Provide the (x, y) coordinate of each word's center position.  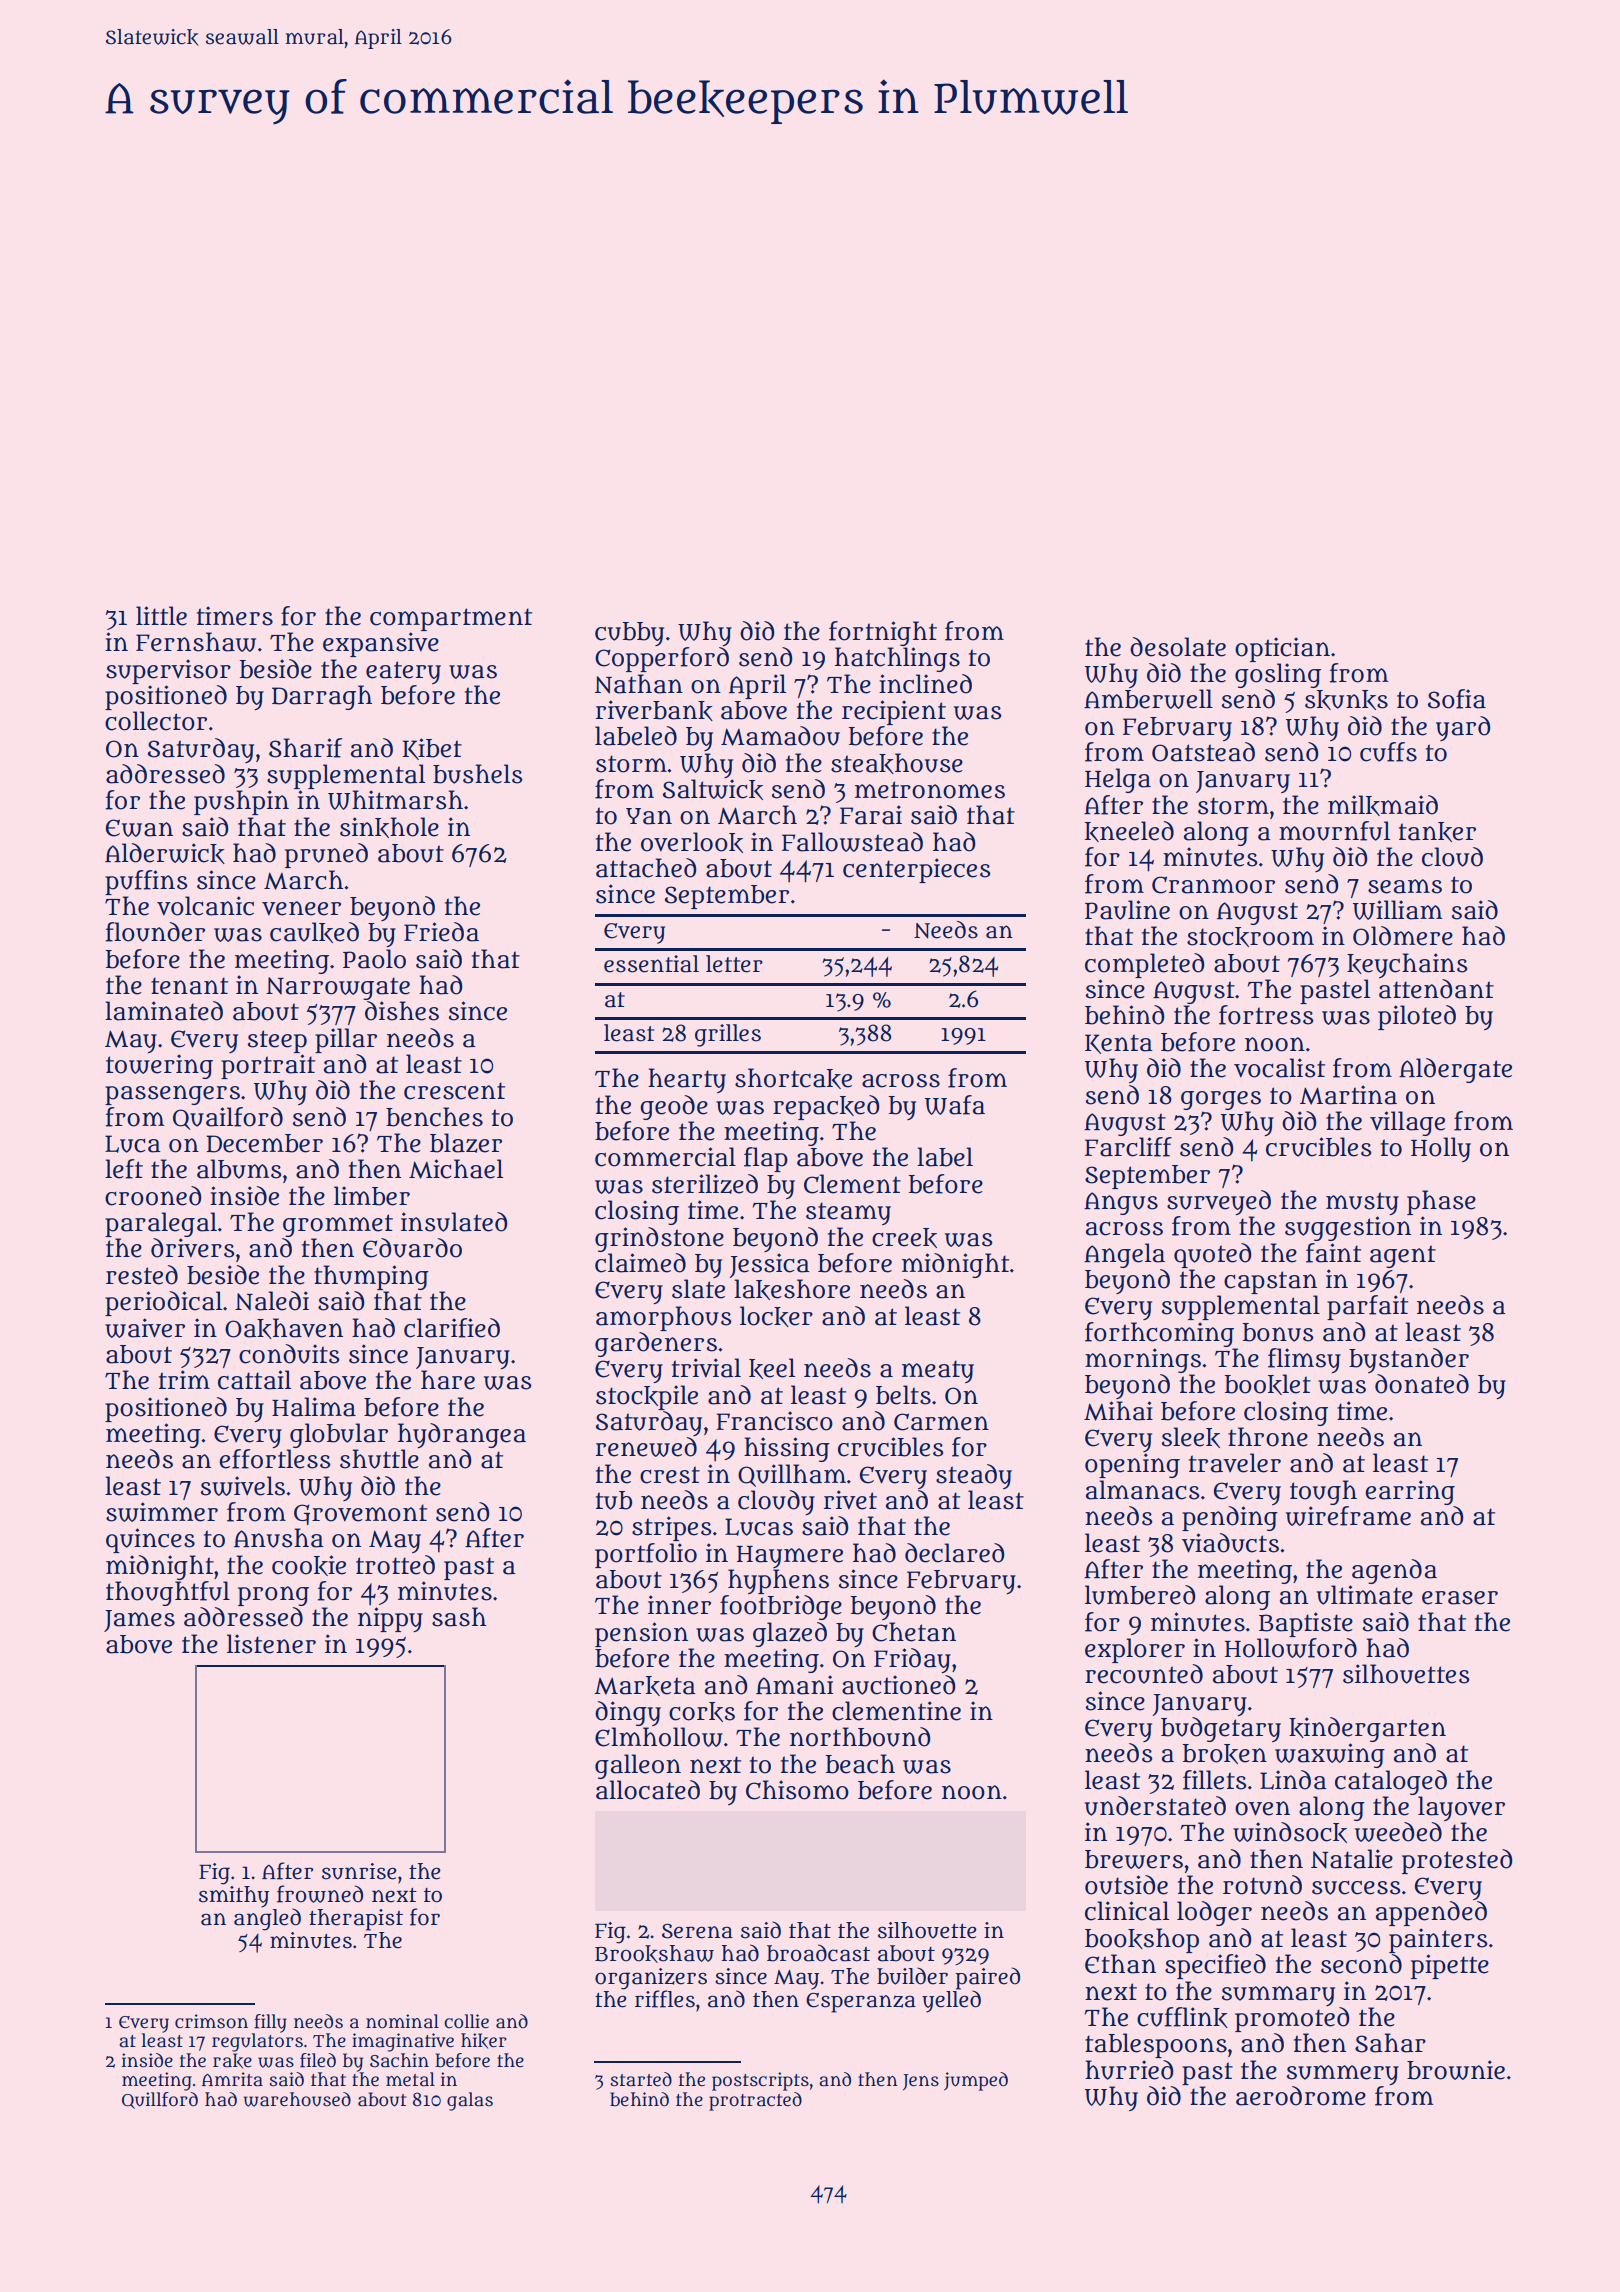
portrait (268, 1066)
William (1398, 910)
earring (1410, 1492)
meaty (938, 1371)
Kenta (1119, 1044)
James (139, 1621)
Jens (921, 2082)
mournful (1334, 831)
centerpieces (917, 870)
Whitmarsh (395, 800)
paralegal (161, 1224)
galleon (638, 1766)
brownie (1456, 2070)
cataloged (1391, 1782)
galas (470, 2101)
